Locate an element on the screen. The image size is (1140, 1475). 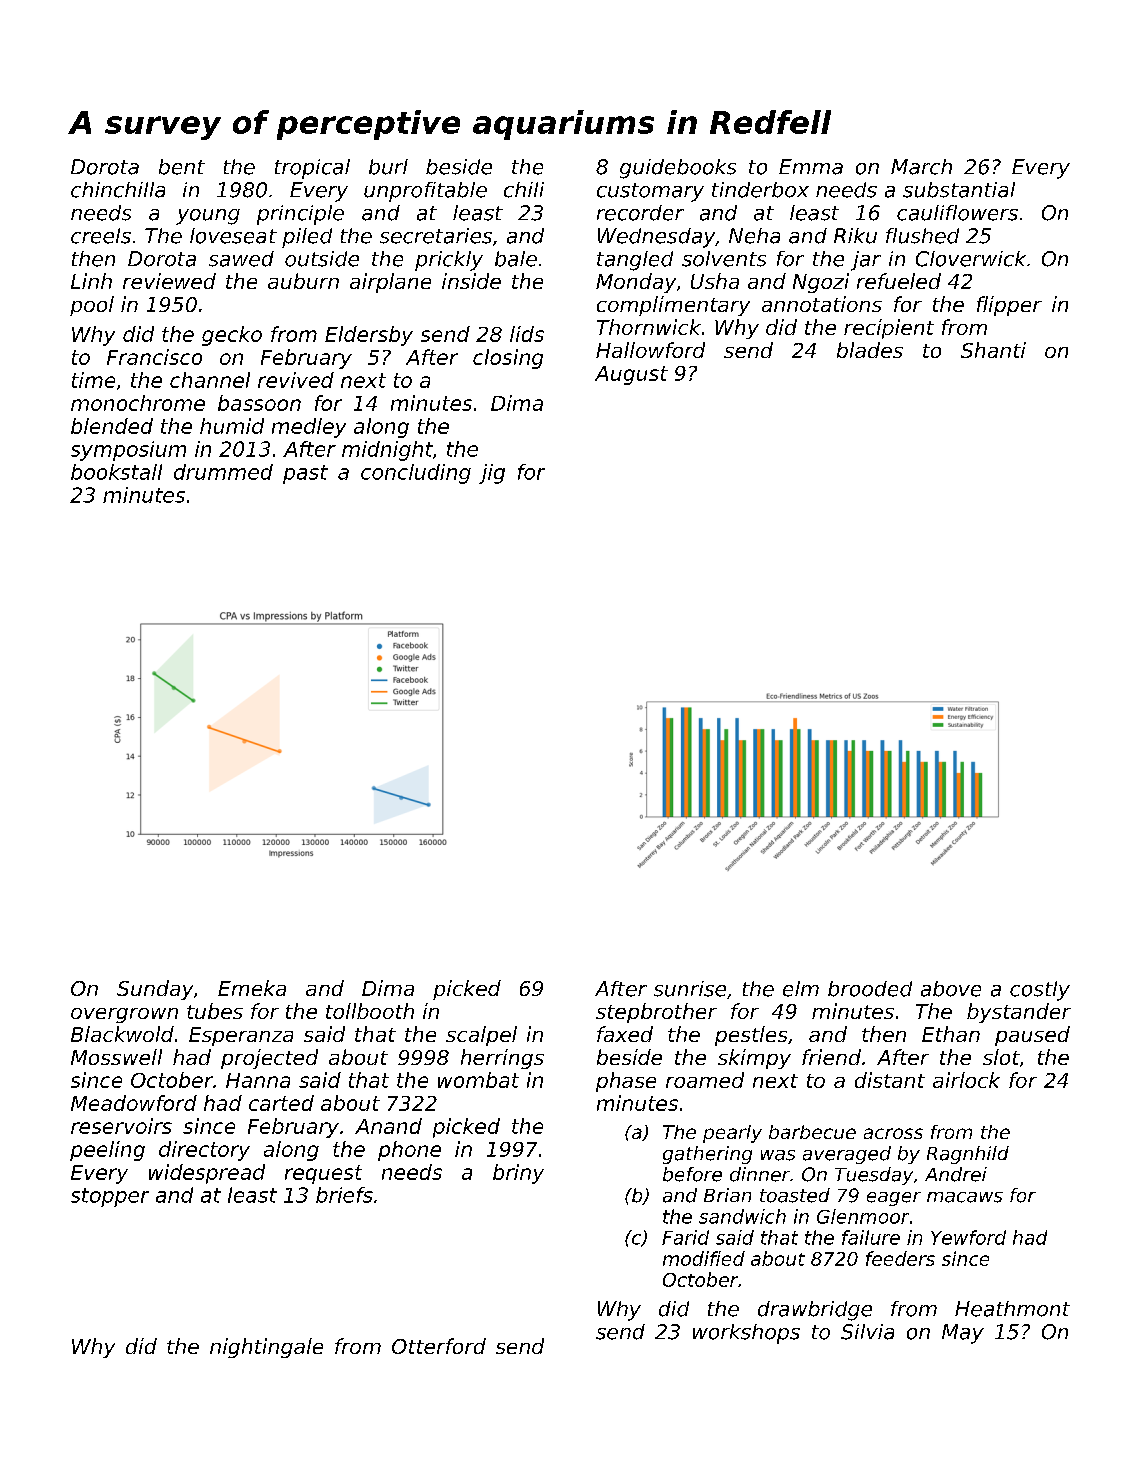
briny is located at coordinates (518, 1174).
